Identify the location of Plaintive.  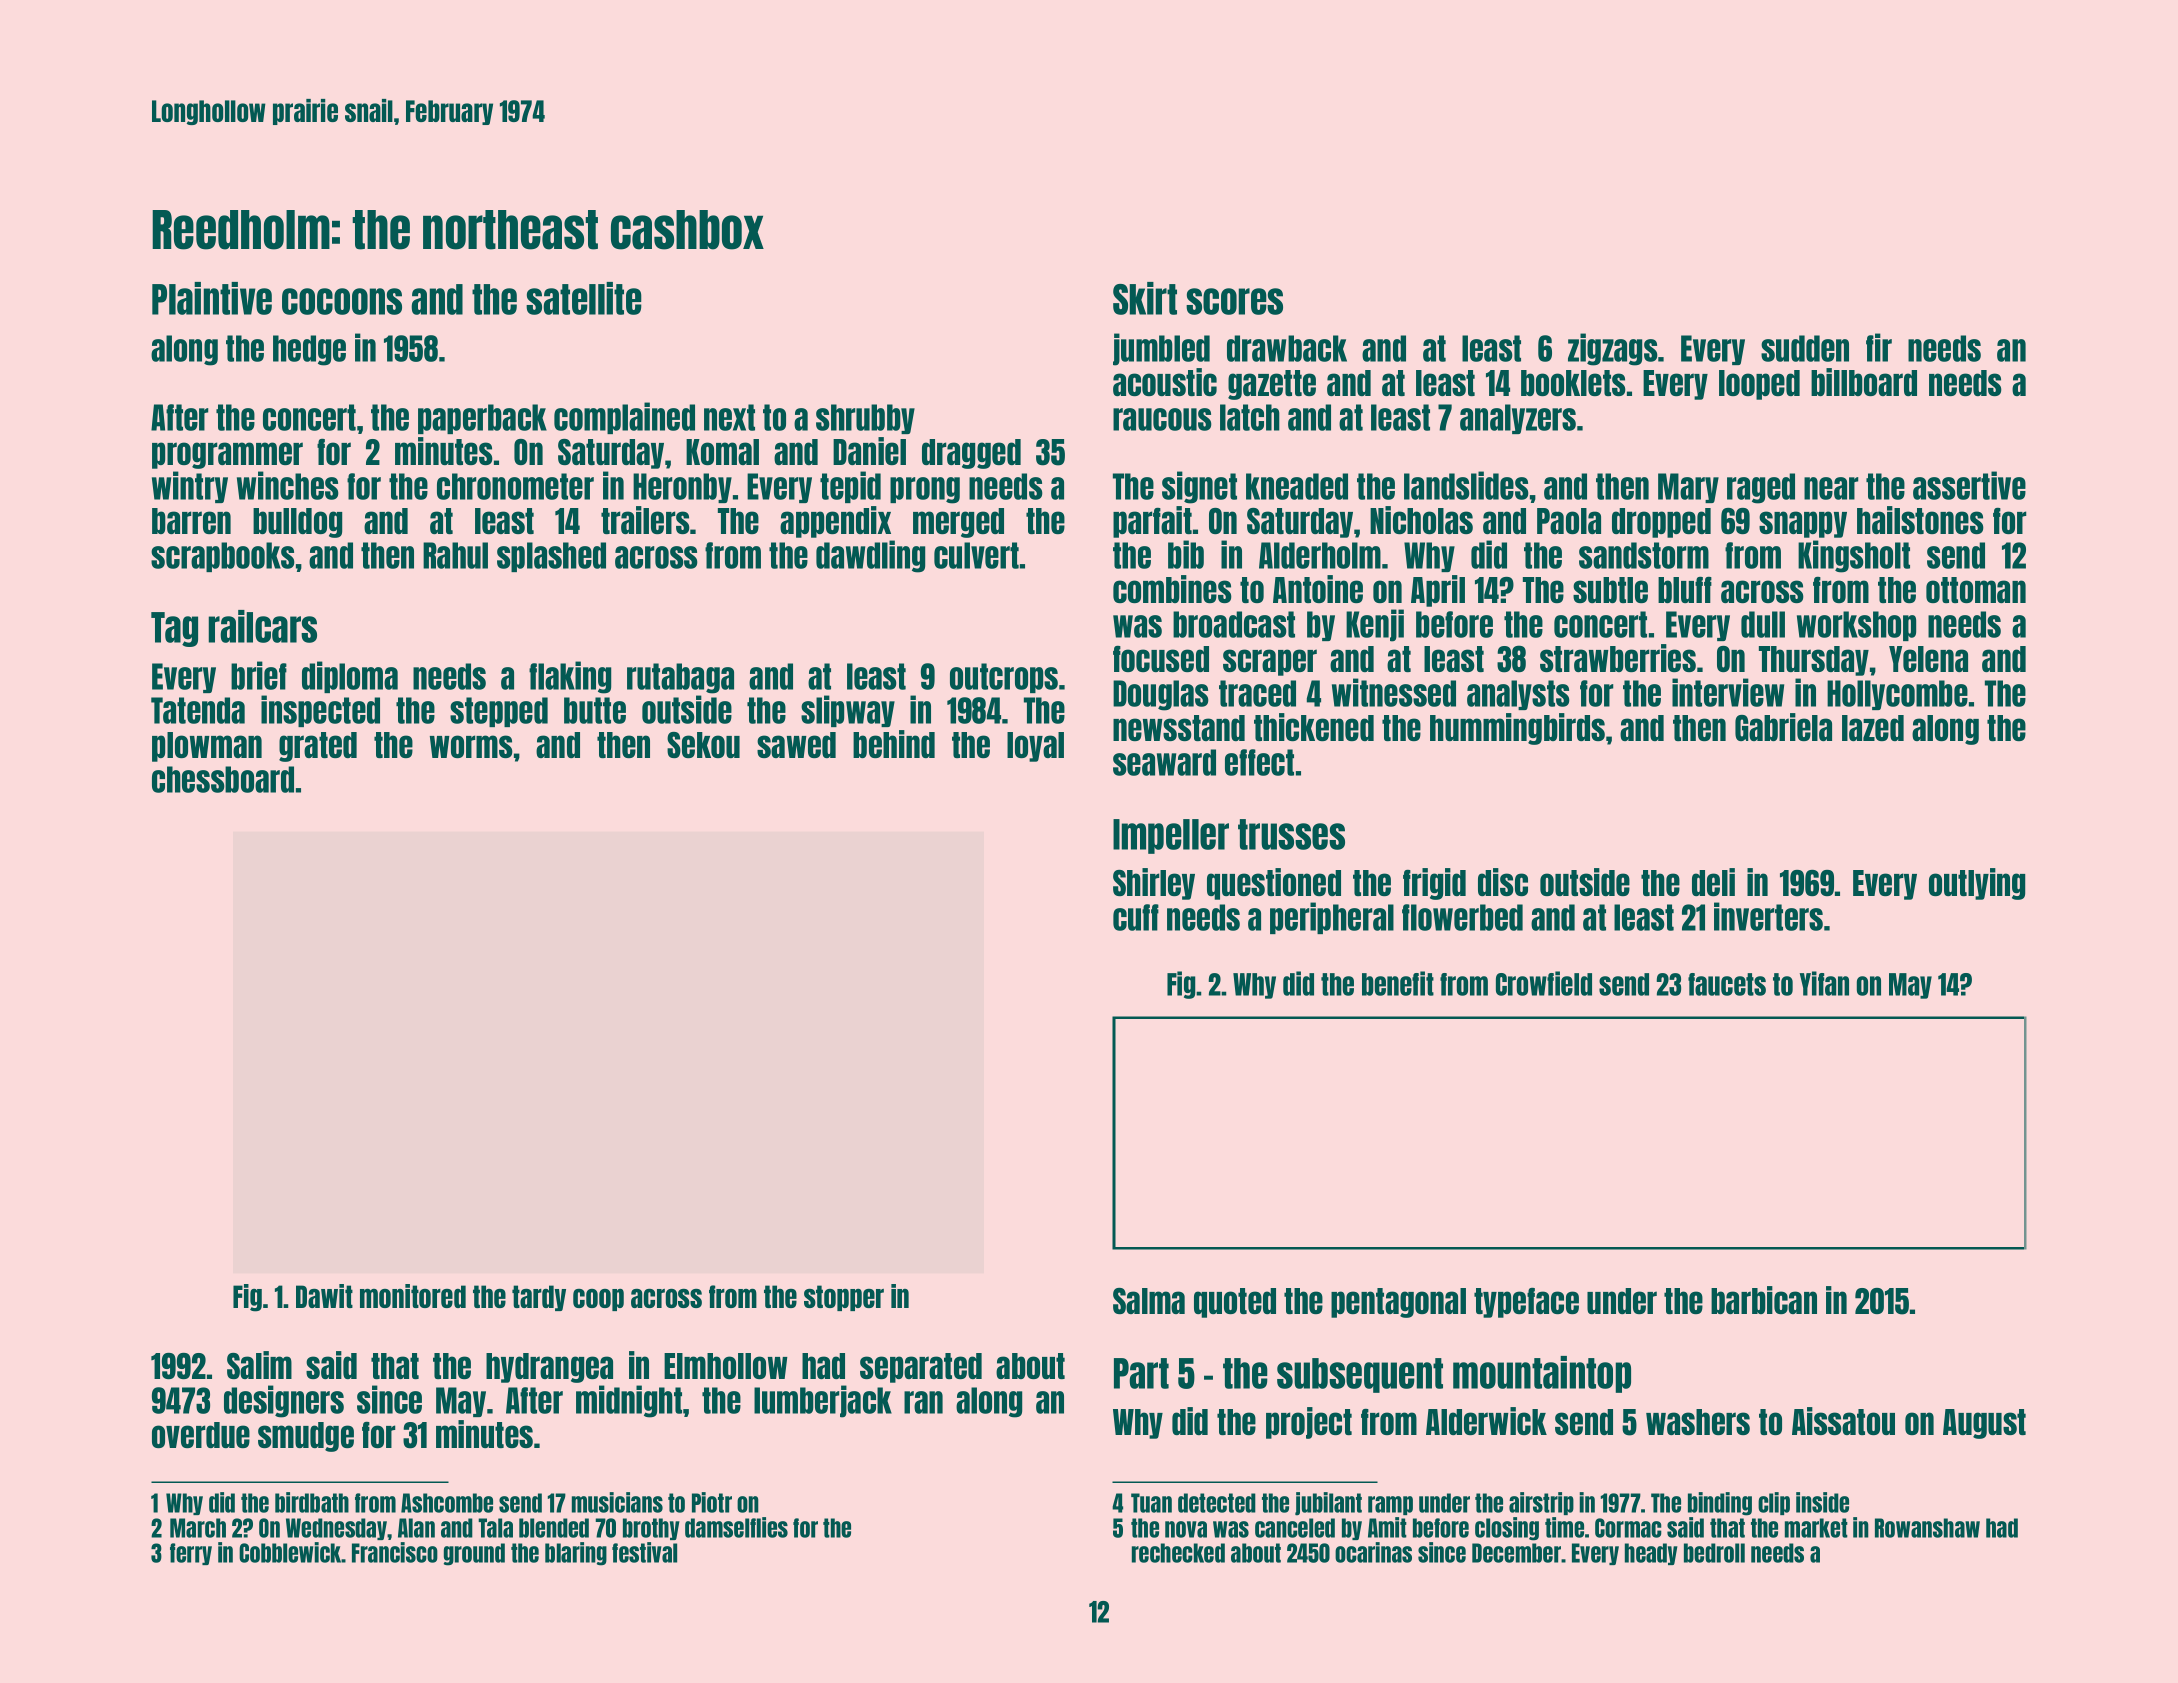
(212, 298).
